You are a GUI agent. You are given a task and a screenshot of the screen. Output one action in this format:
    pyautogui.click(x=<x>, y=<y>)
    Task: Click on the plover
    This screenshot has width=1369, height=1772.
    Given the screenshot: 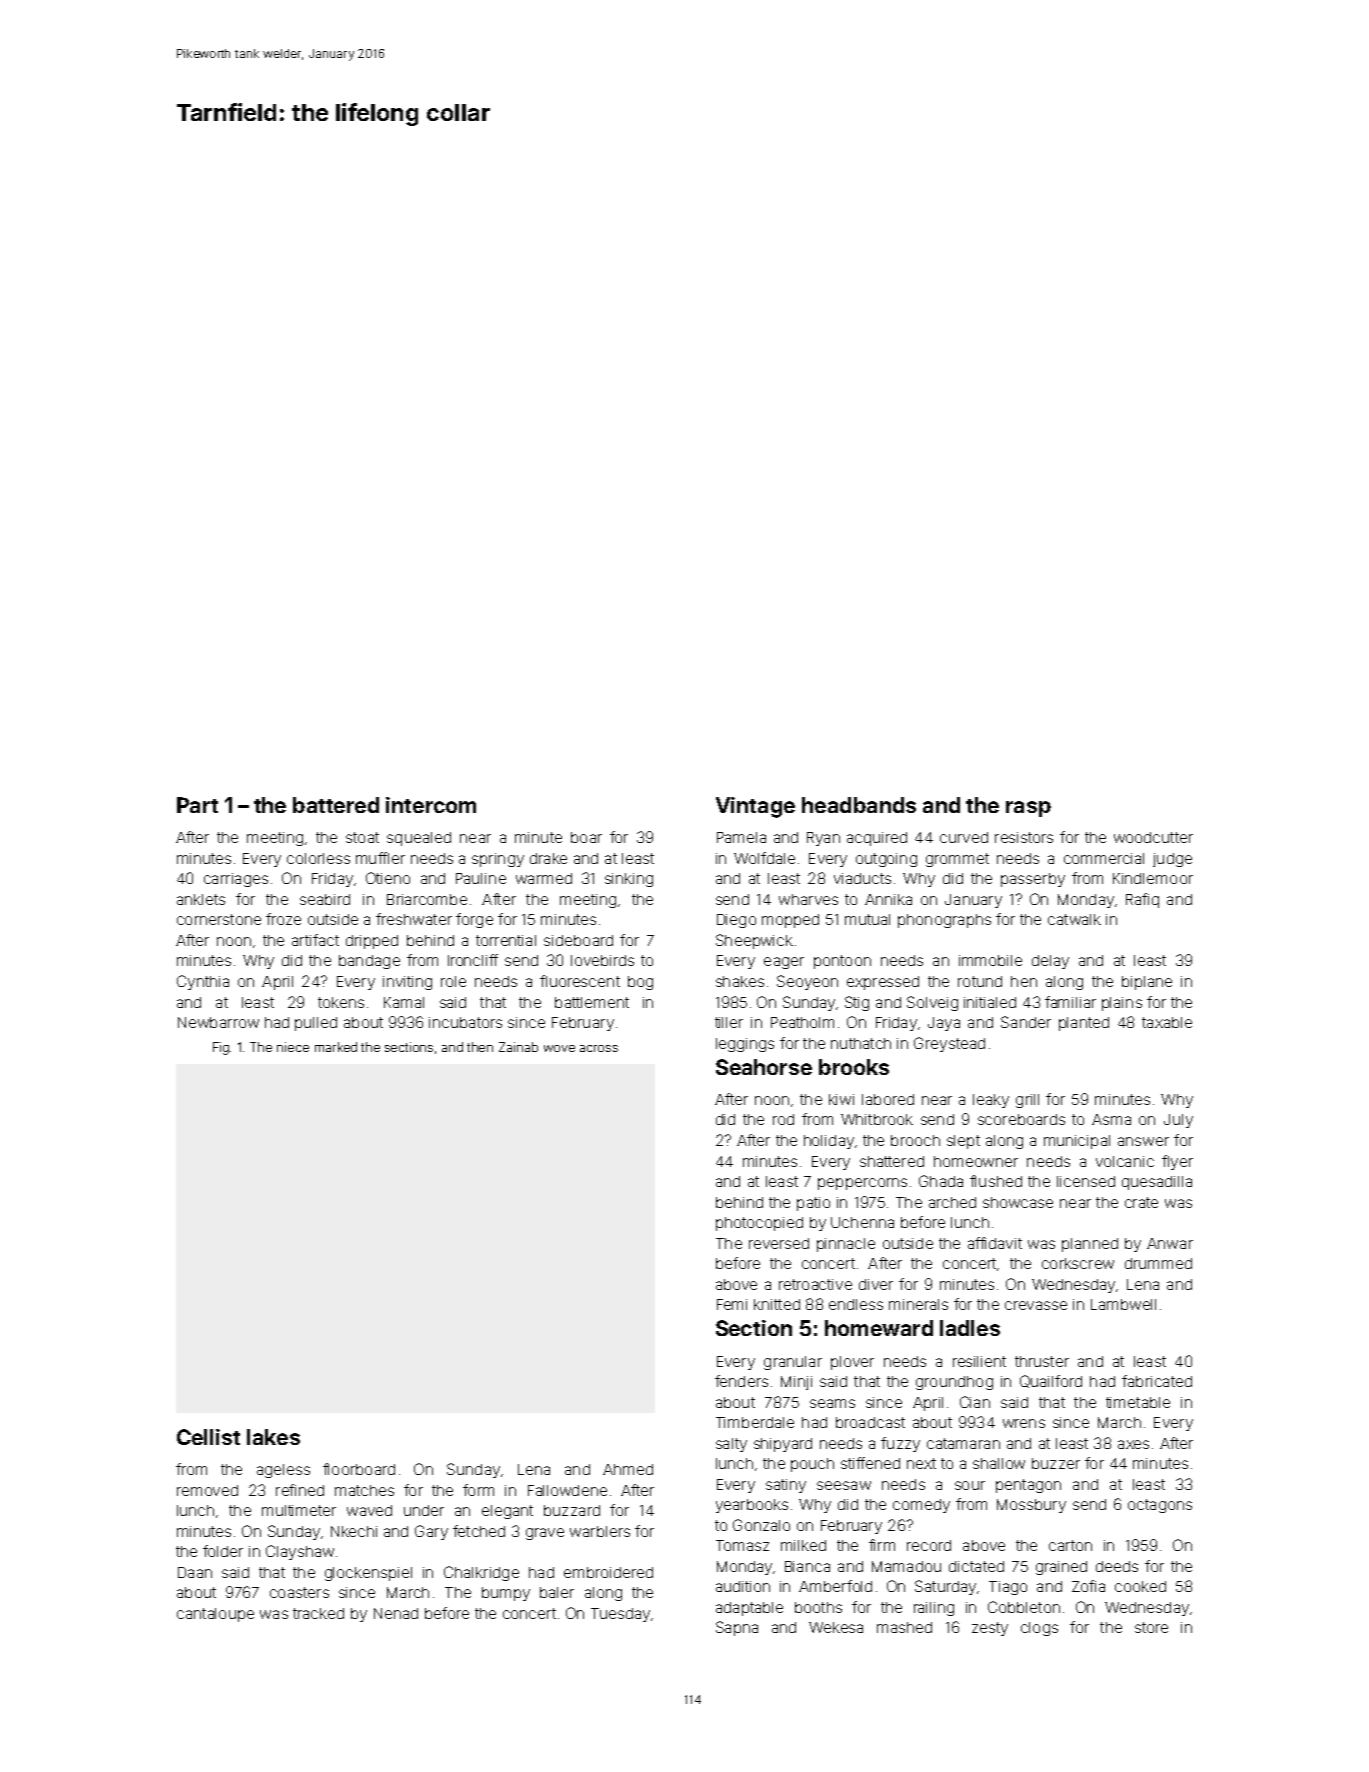 What is the action you would take?
    pyautogui.click(x=852, y=1363)
